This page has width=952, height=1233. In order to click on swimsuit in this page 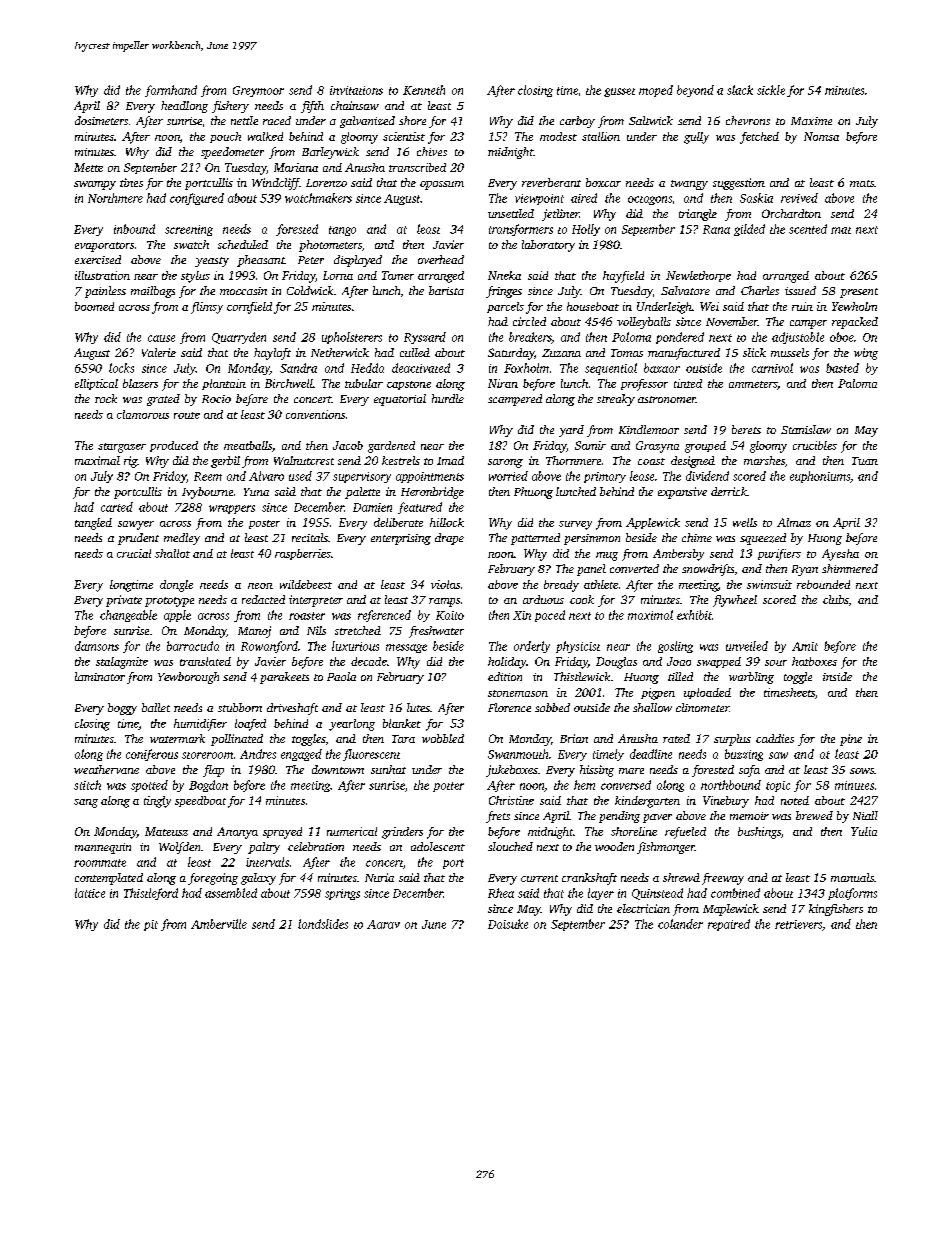, I will do `click(769, 584)`.
